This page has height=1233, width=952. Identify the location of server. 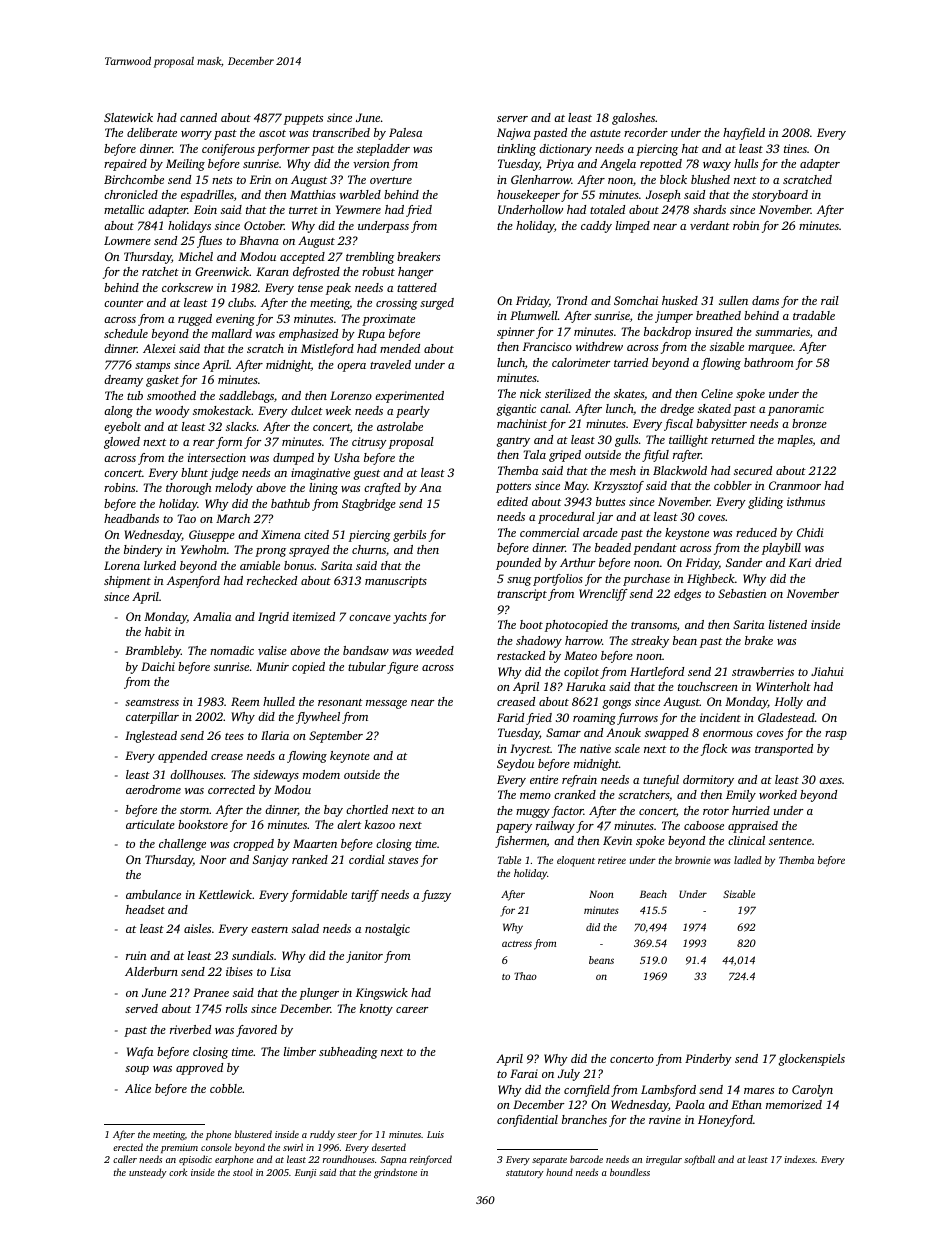
(512, 119).
